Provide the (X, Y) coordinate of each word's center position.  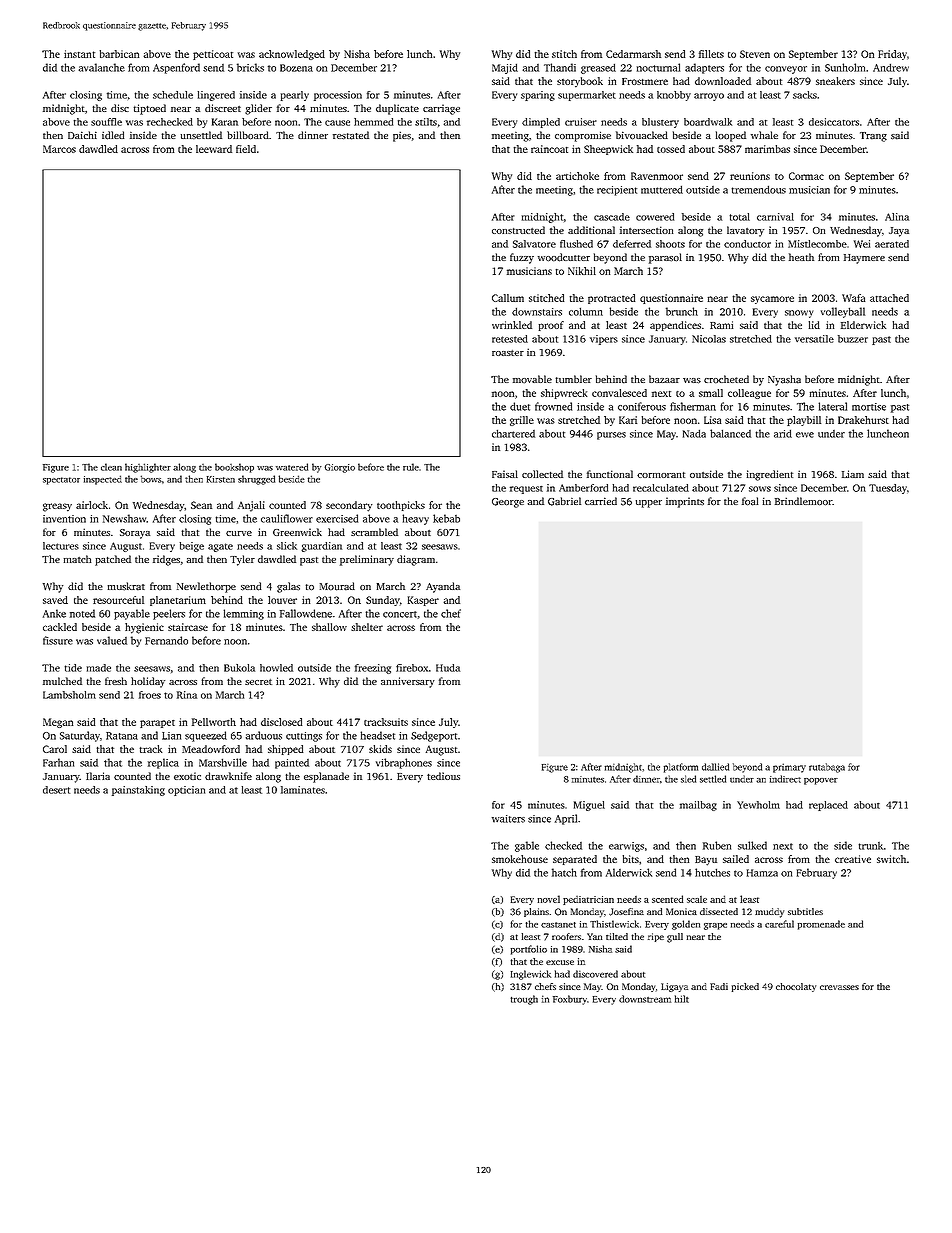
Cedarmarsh (633, 54)
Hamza (762, 873)
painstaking (138, 791)
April (566, 819)
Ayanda (443, 587)
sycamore (772, 300)
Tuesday (888, 489)
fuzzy (522, 258)
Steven (755, 54)
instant (79, 54)
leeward (214, 149)
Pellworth (214, 722)
